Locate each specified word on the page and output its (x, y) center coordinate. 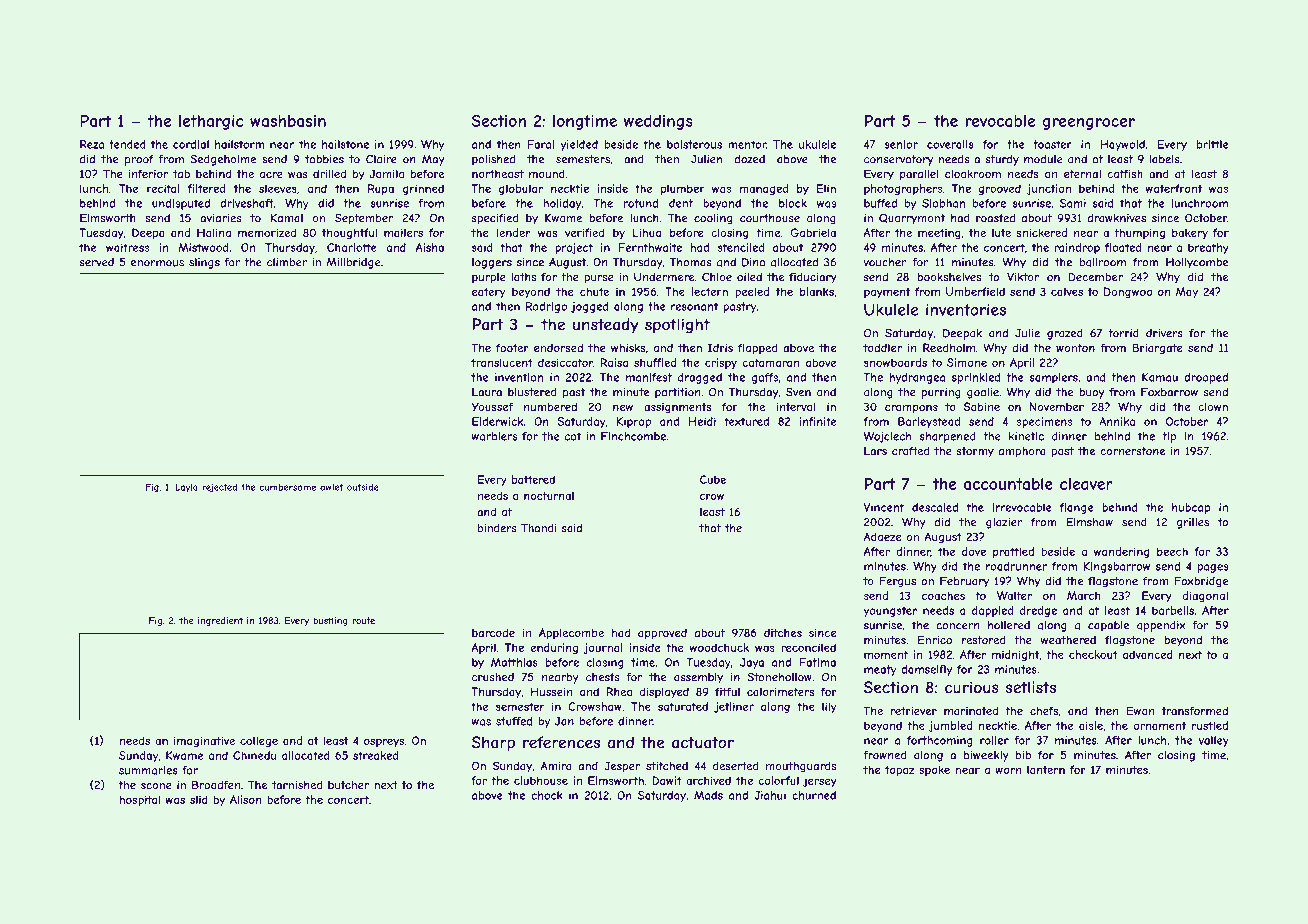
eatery (489, 292)
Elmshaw (1089, 522)
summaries (148, 770)
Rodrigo (546, 307)
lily (829, 707)
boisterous (694, 144)
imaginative (204, 741)
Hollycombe (1197, 263)
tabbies (324, 159)
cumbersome (287, 487)
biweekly (986, 756)
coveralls (950, 144)
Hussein (552, 691)
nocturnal (549, 496)
